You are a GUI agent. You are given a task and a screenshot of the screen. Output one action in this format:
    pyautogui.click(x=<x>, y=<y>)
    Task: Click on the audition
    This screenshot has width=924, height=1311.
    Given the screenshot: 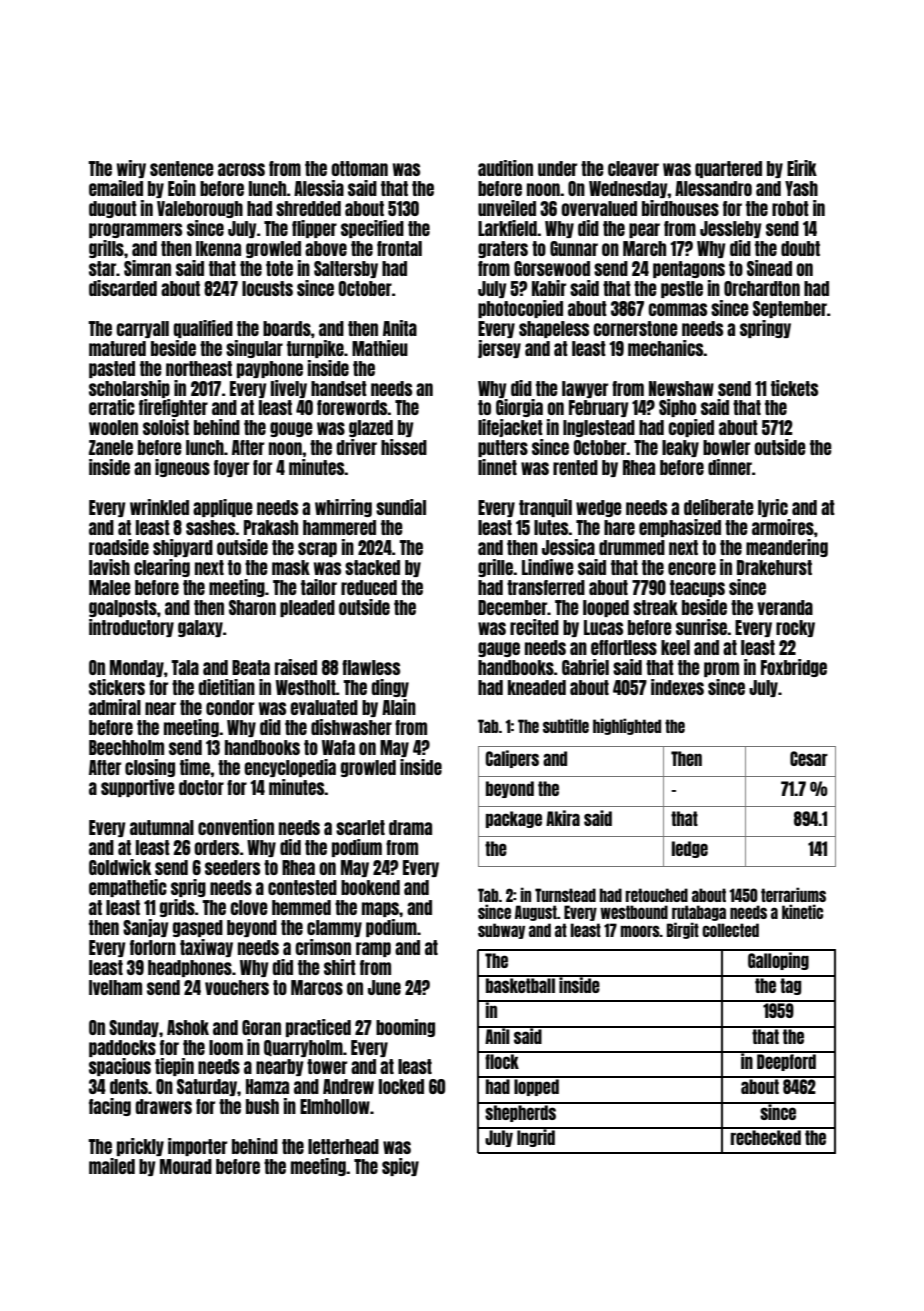 What is the action you would take?
    pyautogui.click(x=505, y=168)
